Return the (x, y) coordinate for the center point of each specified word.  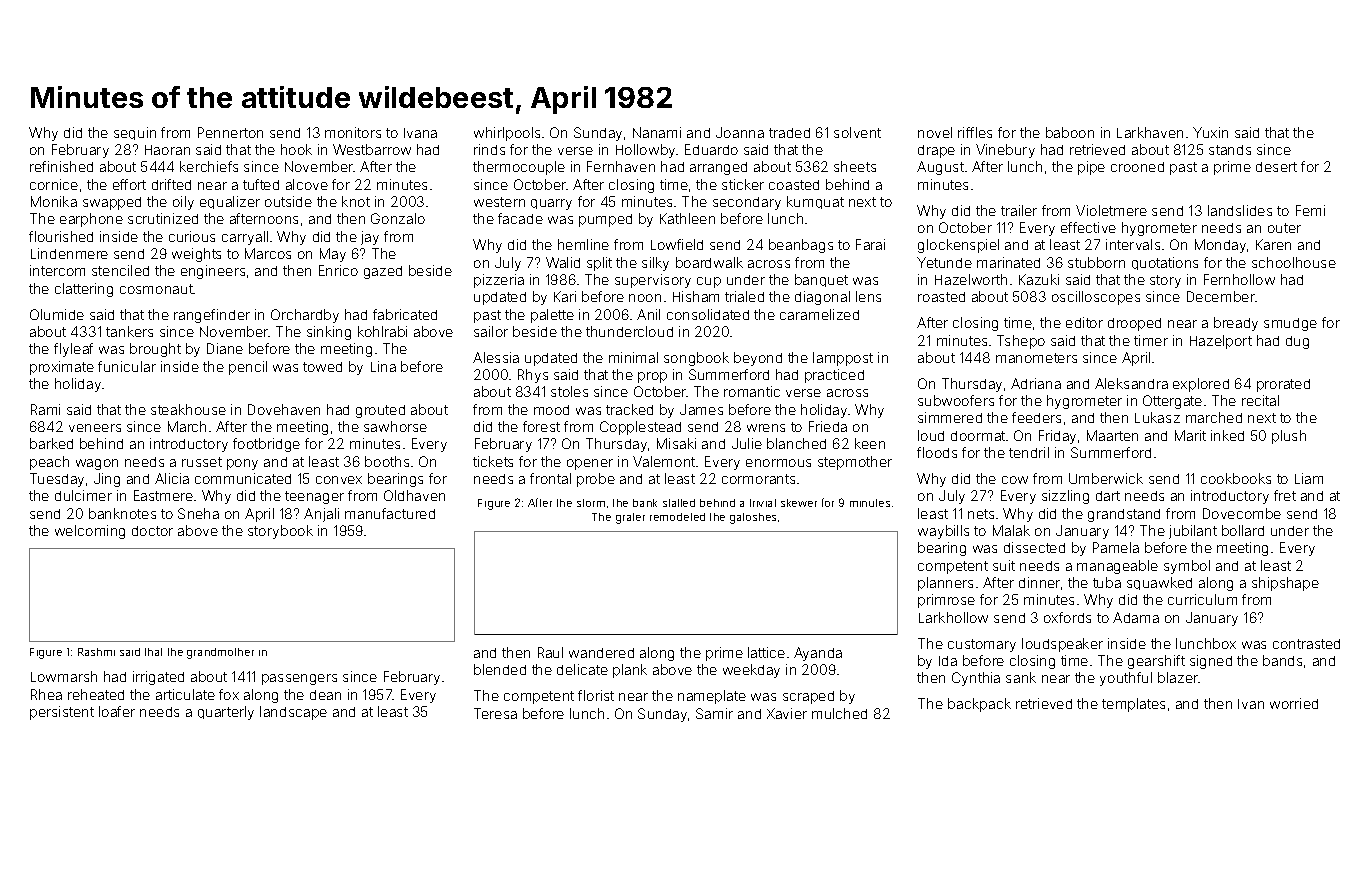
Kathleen (687, 218)
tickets (493, 461)
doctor (152, 531)
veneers (95, 428)
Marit (1190, 435)
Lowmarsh (64, 676)
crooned (1137, 167)
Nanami (657, 132)
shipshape (1285, 584)
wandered (601, 653)
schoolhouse (1294, 262)
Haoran (167, 150)
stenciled (120, 270)
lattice (766, 652)
